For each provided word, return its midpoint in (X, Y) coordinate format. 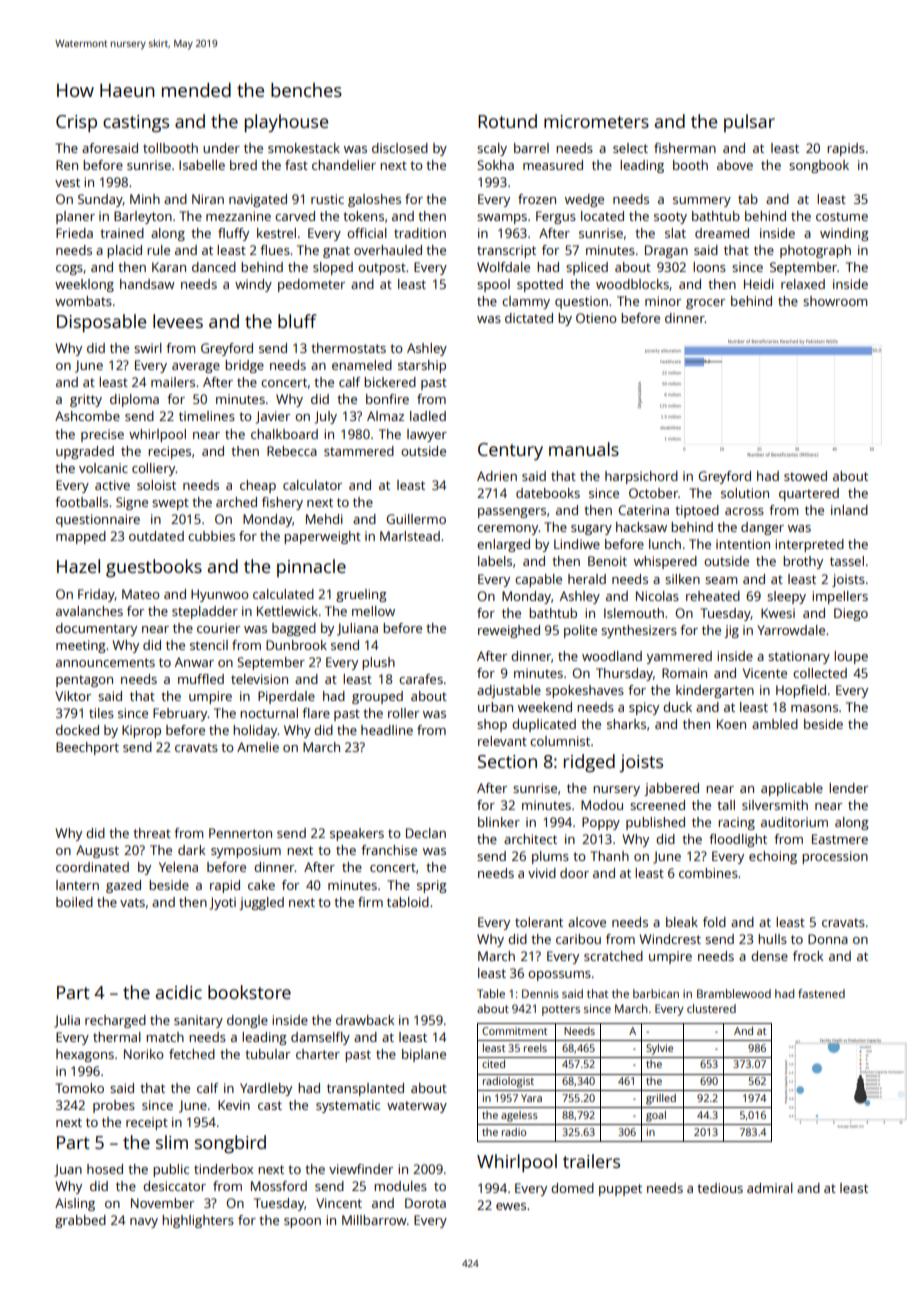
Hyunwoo (220, 595)
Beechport (87, 748)
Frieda (74, 233)
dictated (529, 318)
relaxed (803, 284)
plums (550, 857)
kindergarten (715, 691)
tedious (720, 1188)
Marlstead (410, 536)
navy (144, 1223)
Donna (828, 939)
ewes (511, 1206)
